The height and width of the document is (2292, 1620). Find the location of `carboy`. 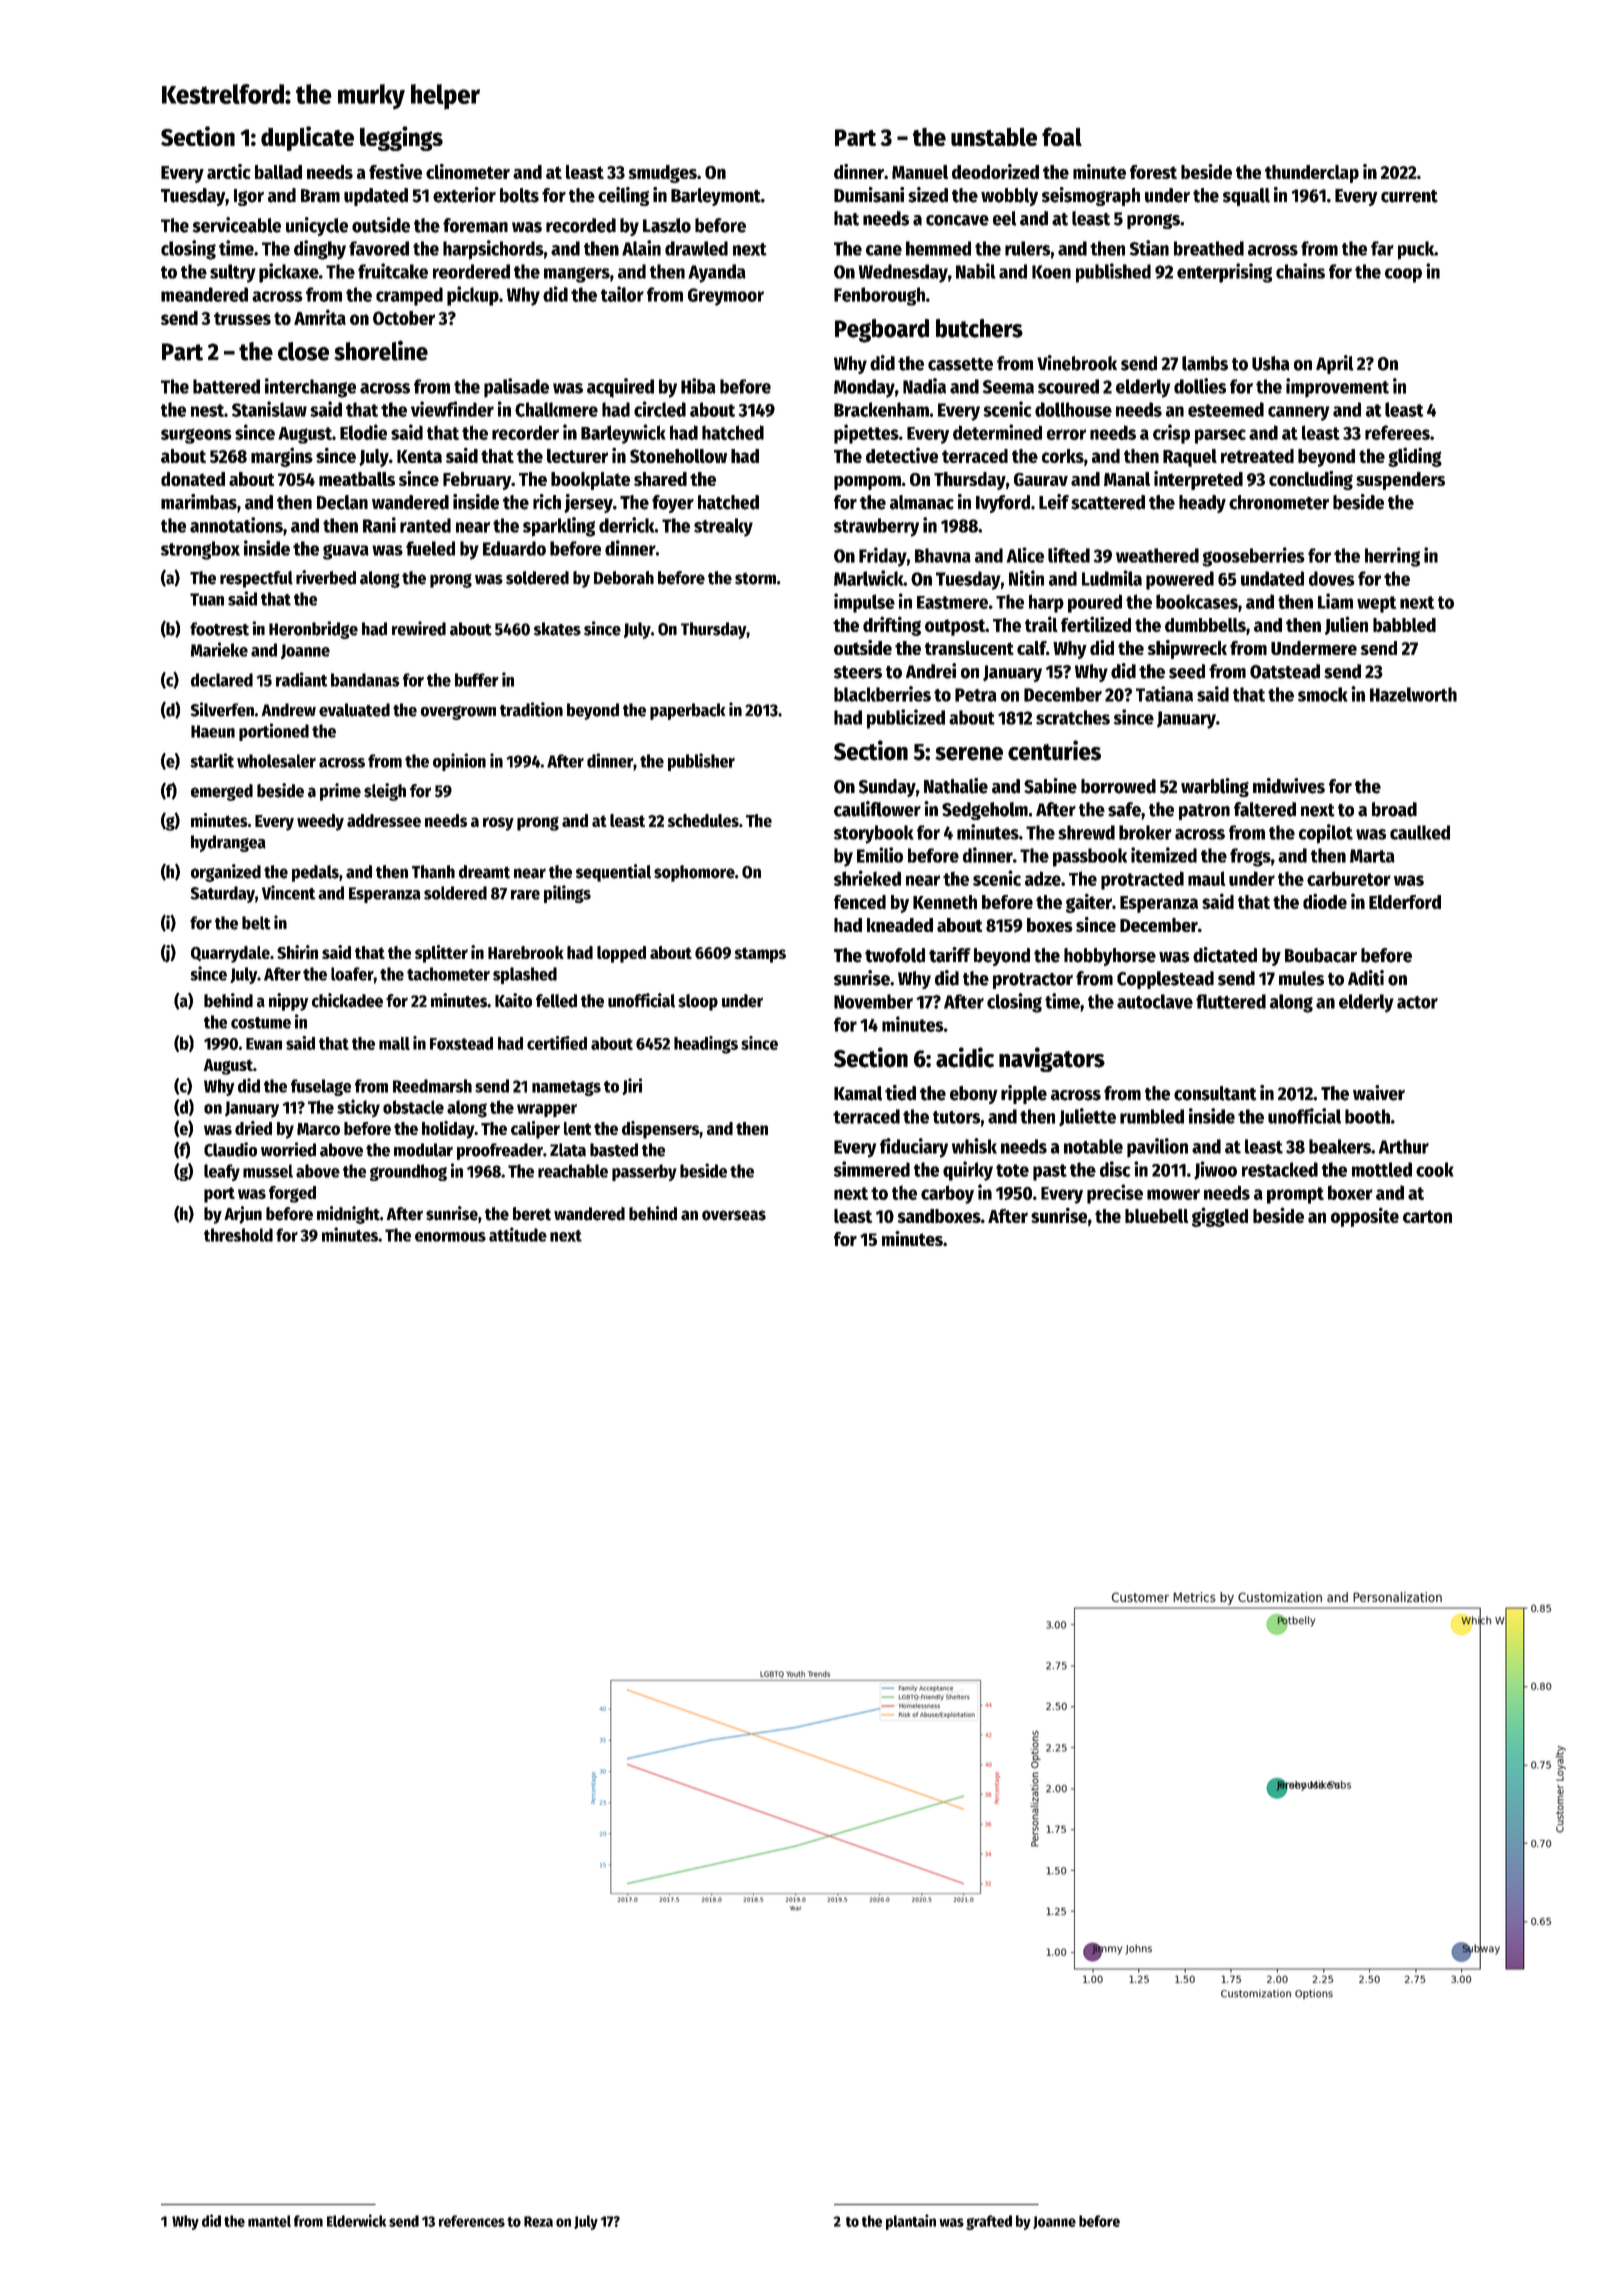

carboy is located at coordinates (947, 1194).
